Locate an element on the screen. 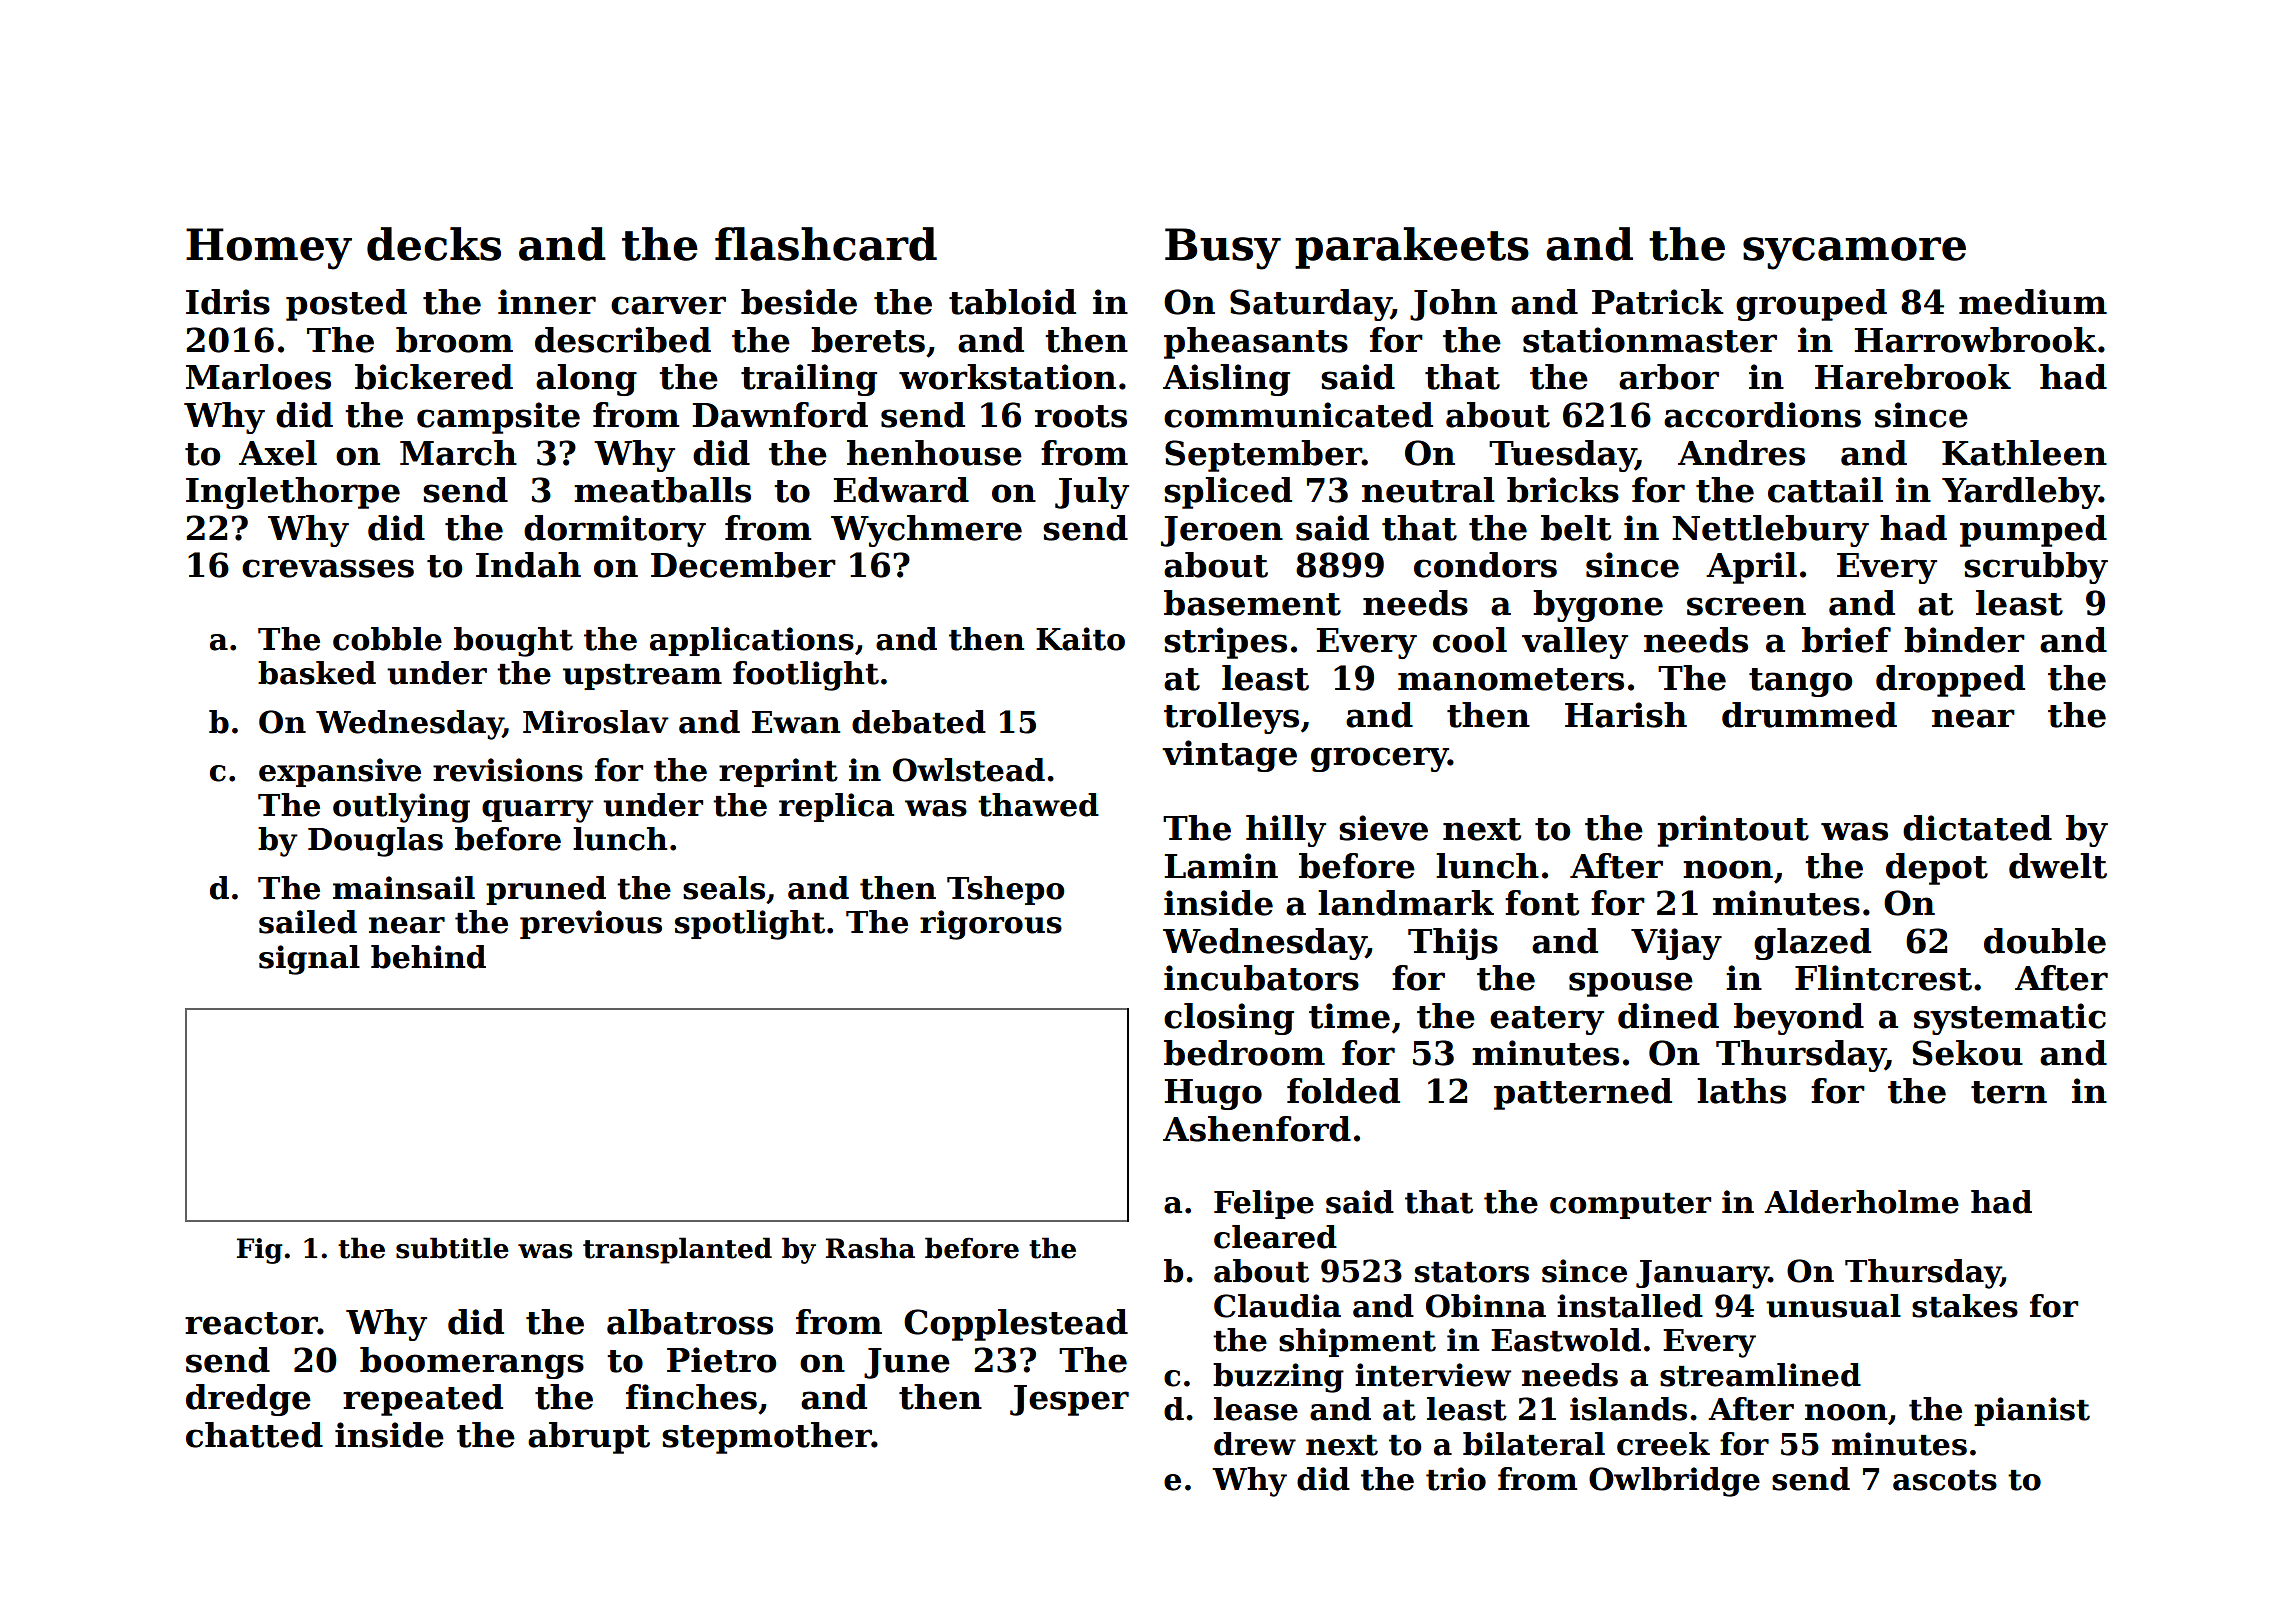 This screenshot has width=2292, height=1620. Aisling is located at coordinates (1226, 380).
